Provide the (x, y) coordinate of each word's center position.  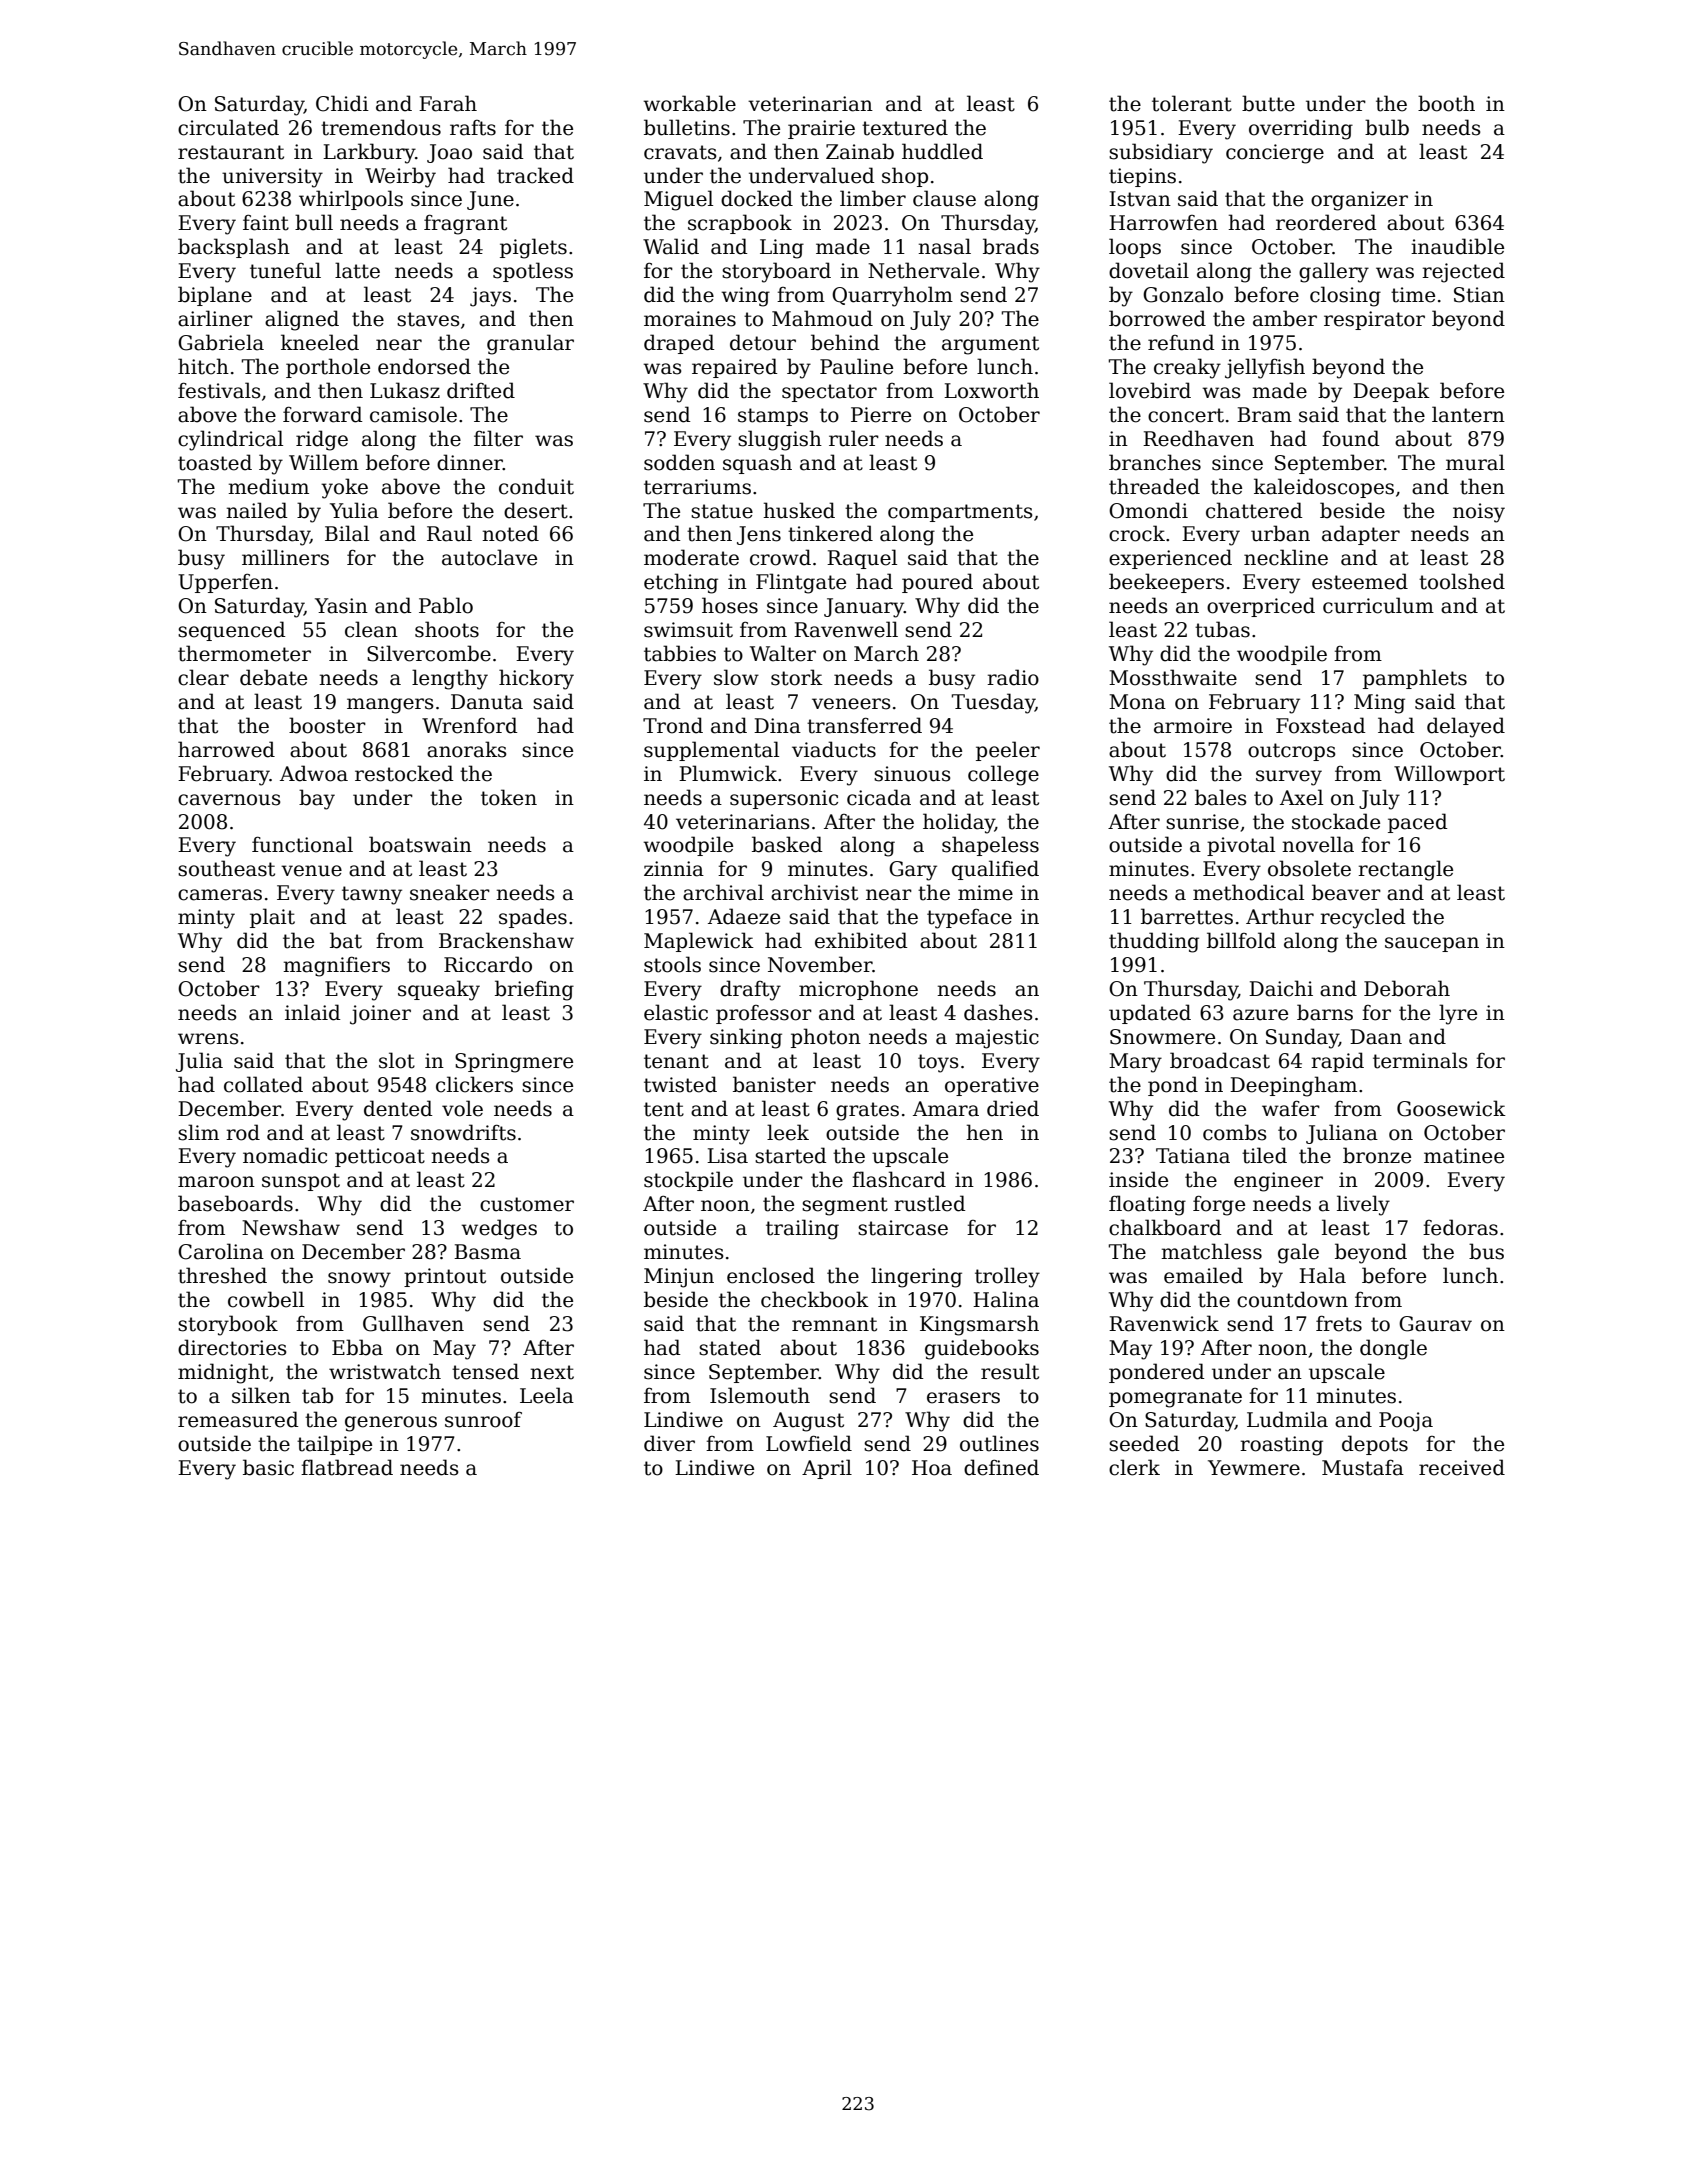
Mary (1135, 1063)
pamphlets (1415, 679)
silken (261, 1395)
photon (826, 1038)
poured (937, 583)
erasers (963, 1398)
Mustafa (1363, 1467)
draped (679, 344)
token (509, 797)
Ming (1379, 704)
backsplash (234, 248)
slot (397, 1060)
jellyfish (1265, 368)
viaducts (834, 749)
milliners (285, 557)
